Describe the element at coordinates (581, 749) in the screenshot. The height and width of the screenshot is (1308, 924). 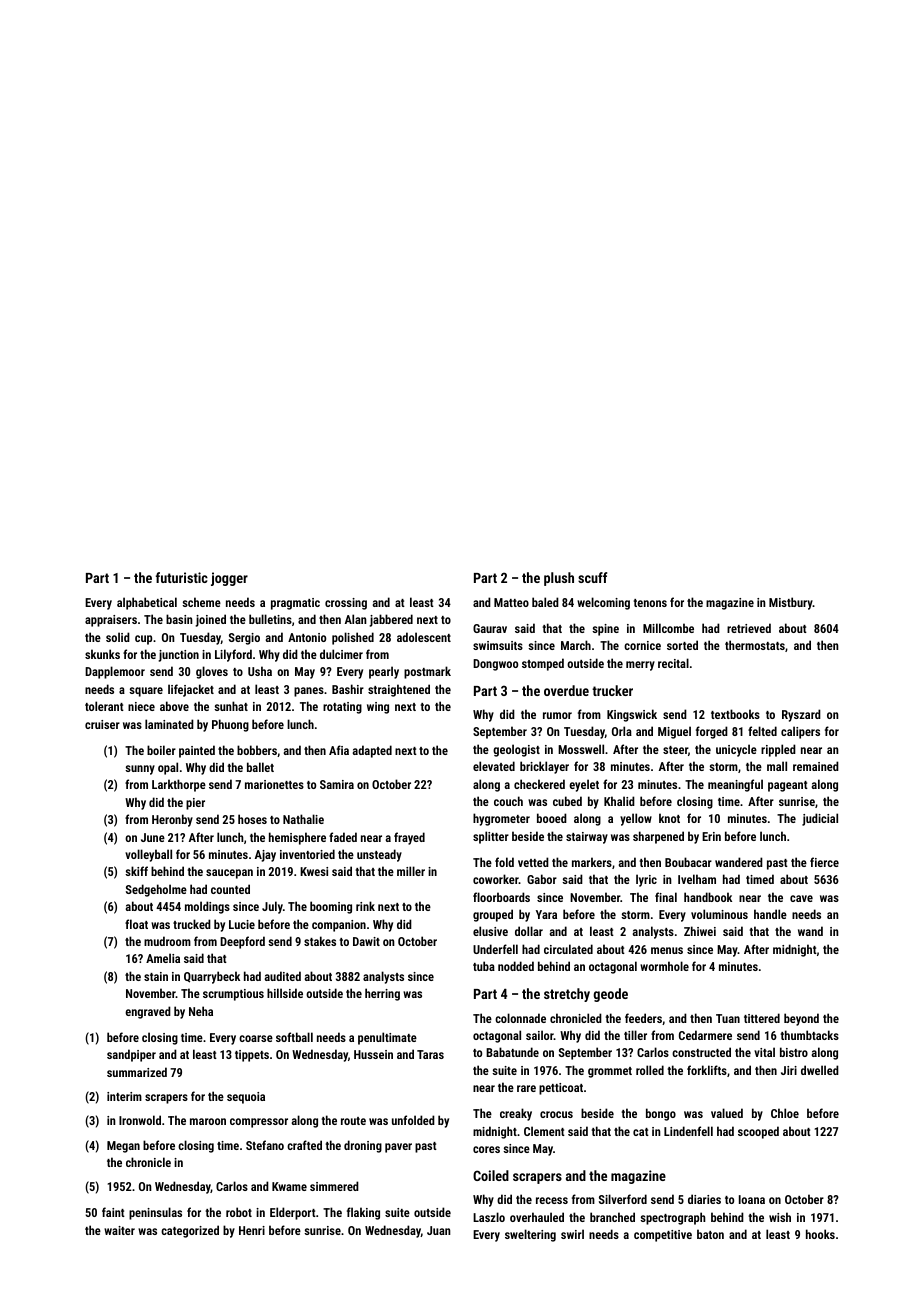
I see `Mosswell` at that location.
